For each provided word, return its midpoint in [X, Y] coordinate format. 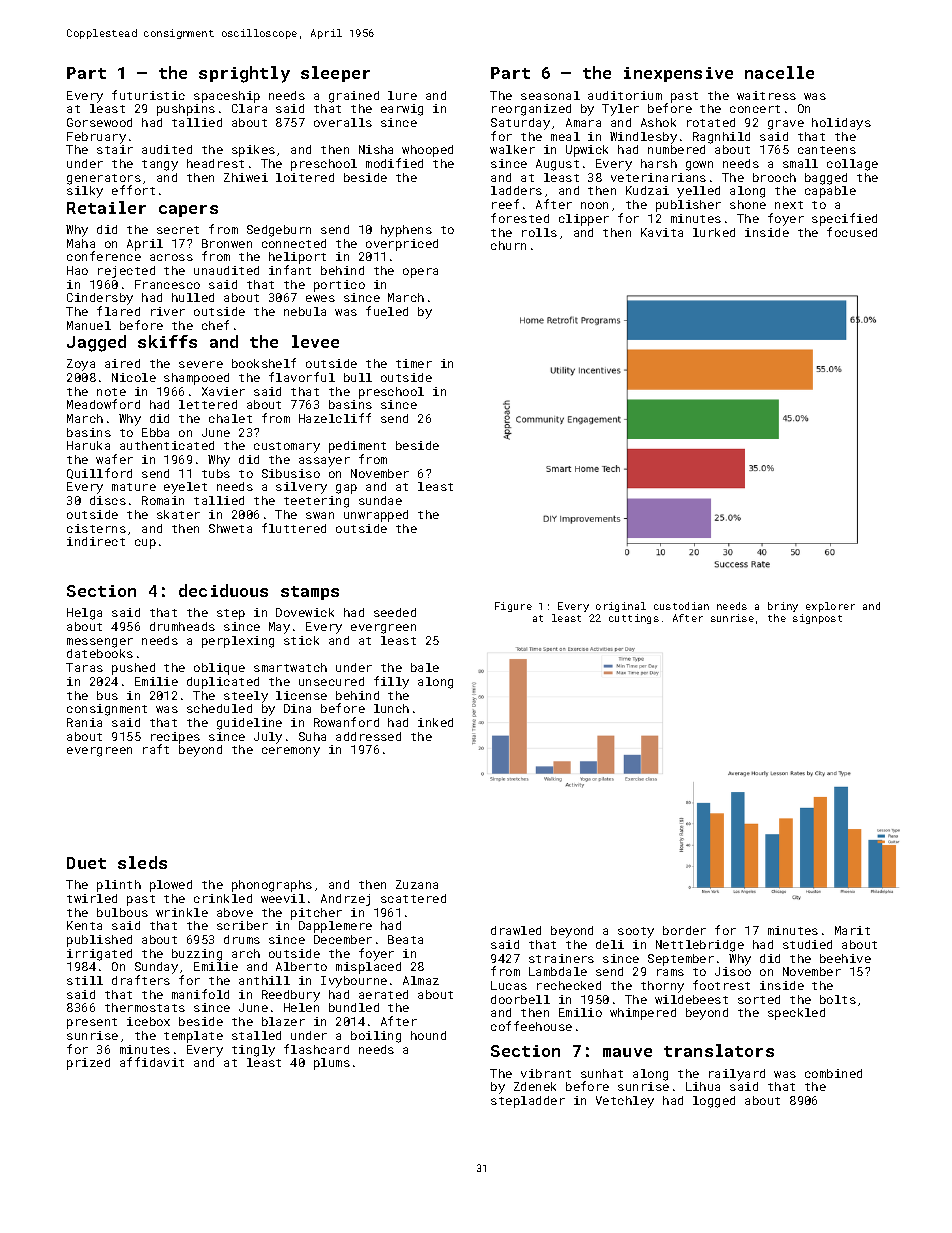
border [684, 930]
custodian [681, 606]
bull [358, 377]
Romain [163, 500]
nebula [305, 311]
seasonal [550, 95]
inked [435, 722]
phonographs [272, 886]
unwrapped [376, 516]
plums [332, 1064]
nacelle [779, 72]
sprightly [244, 74]
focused [852, 232]
